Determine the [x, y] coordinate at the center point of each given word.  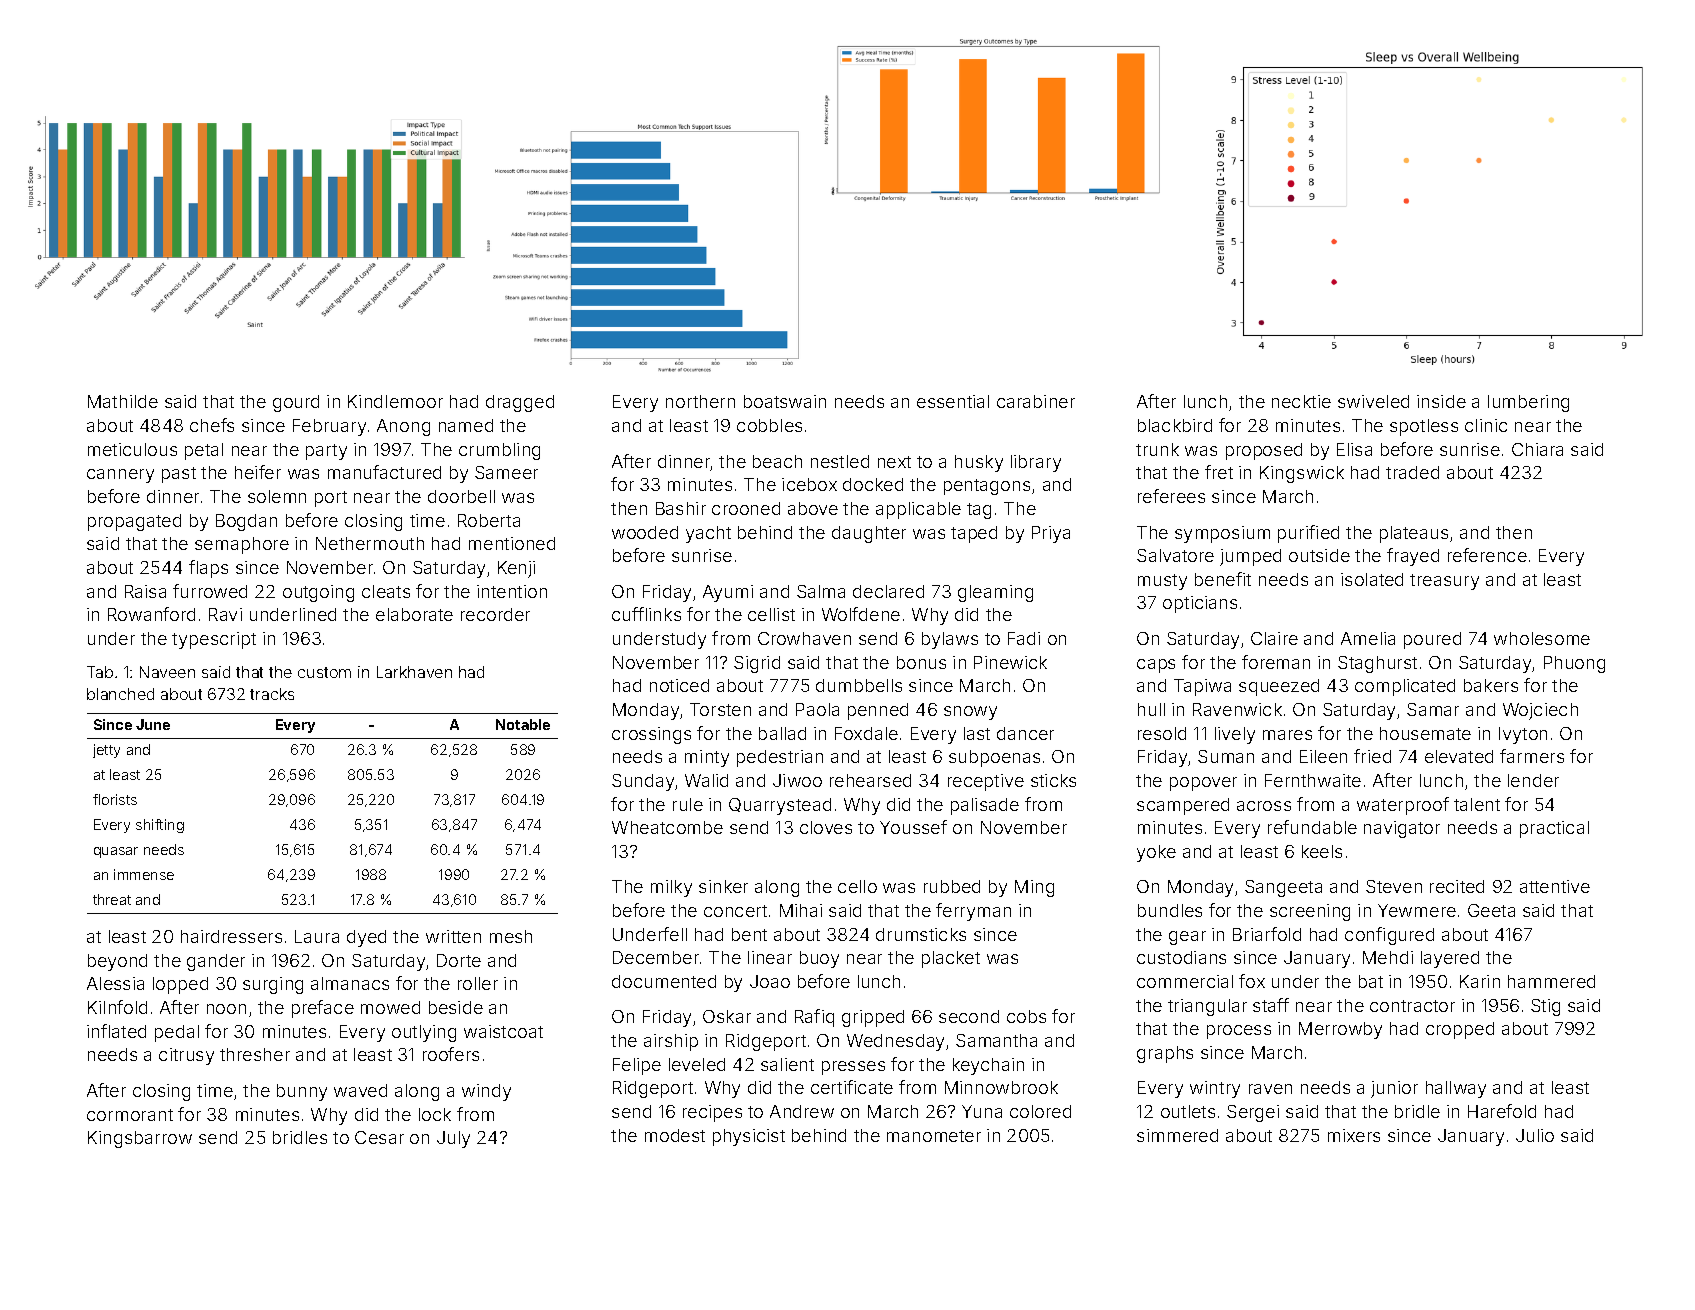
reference [1487, 555]
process [1239, 1032]
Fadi [1024, 638]
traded [1412, 472]
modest [675, 1135]
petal [204, 451]
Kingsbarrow [140, 1139]
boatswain [785, 401]
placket [951, 959]
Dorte [459, 960]
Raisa [145, 591]
